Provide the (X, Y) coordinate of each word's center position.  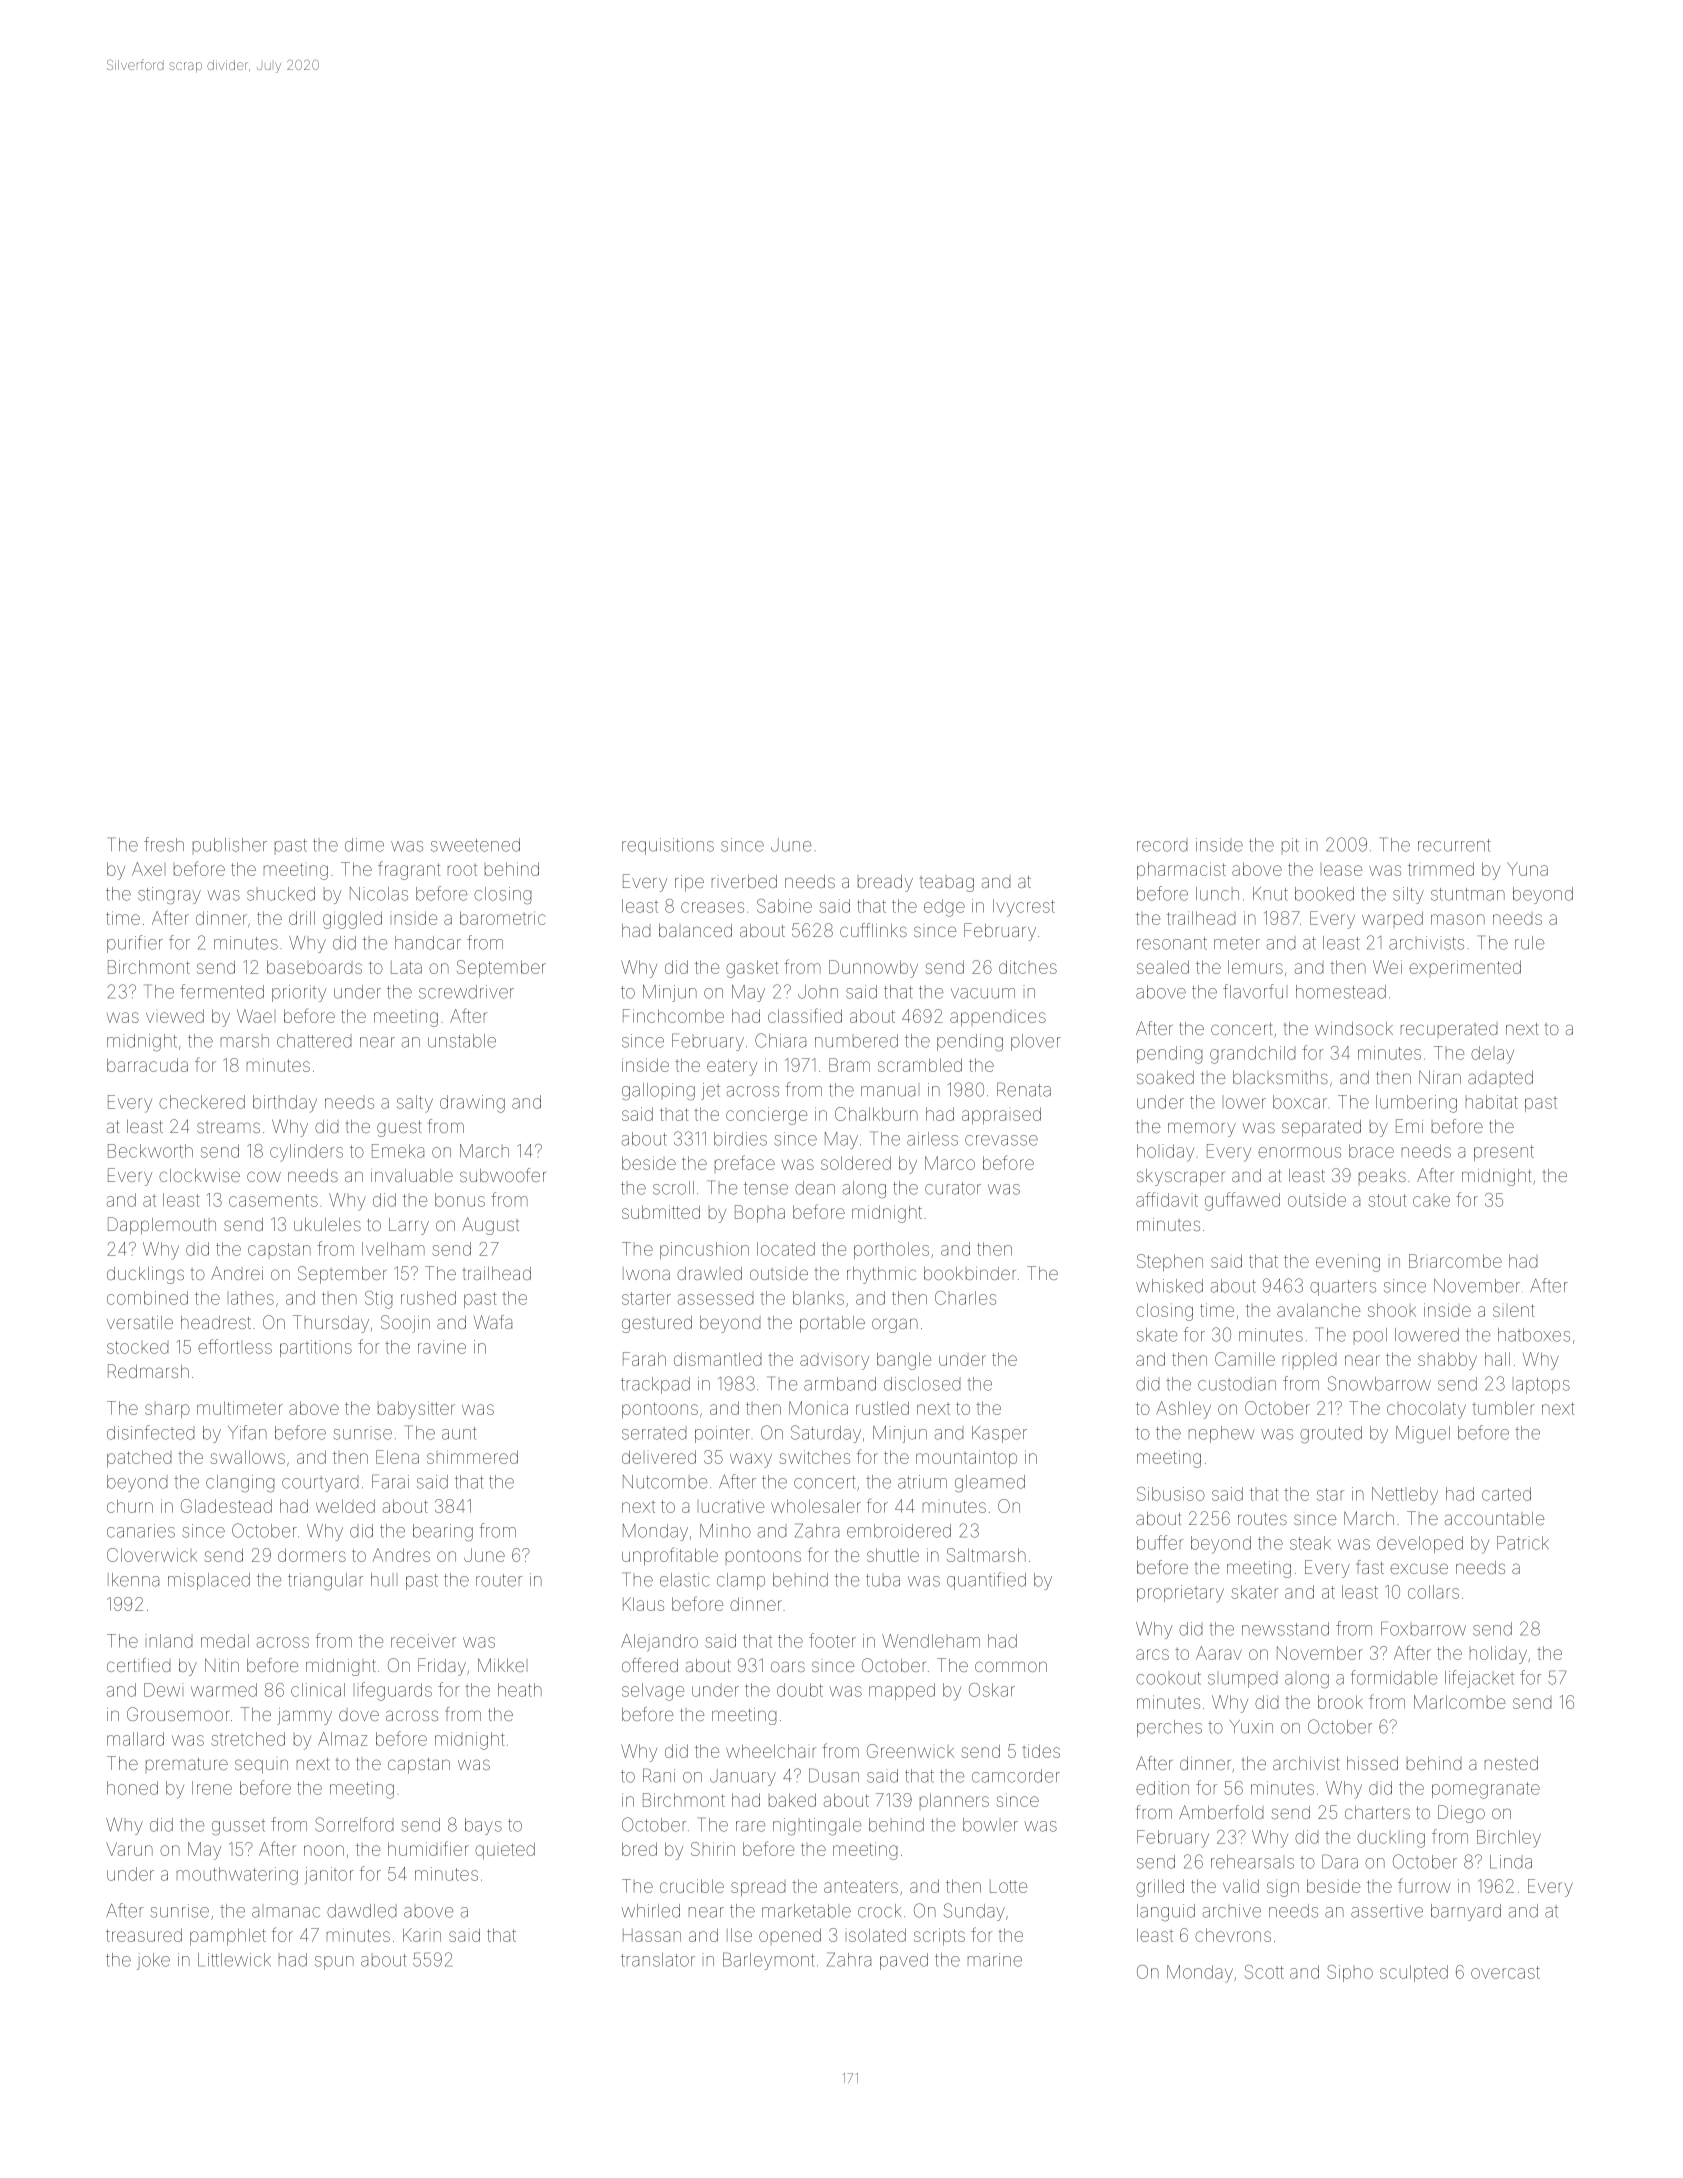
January (743, 1777)
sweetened (475, 845)
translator (658, 1960)
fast (1370, 1567)
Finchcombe (673, 1016)
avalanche (1318, 1310)
